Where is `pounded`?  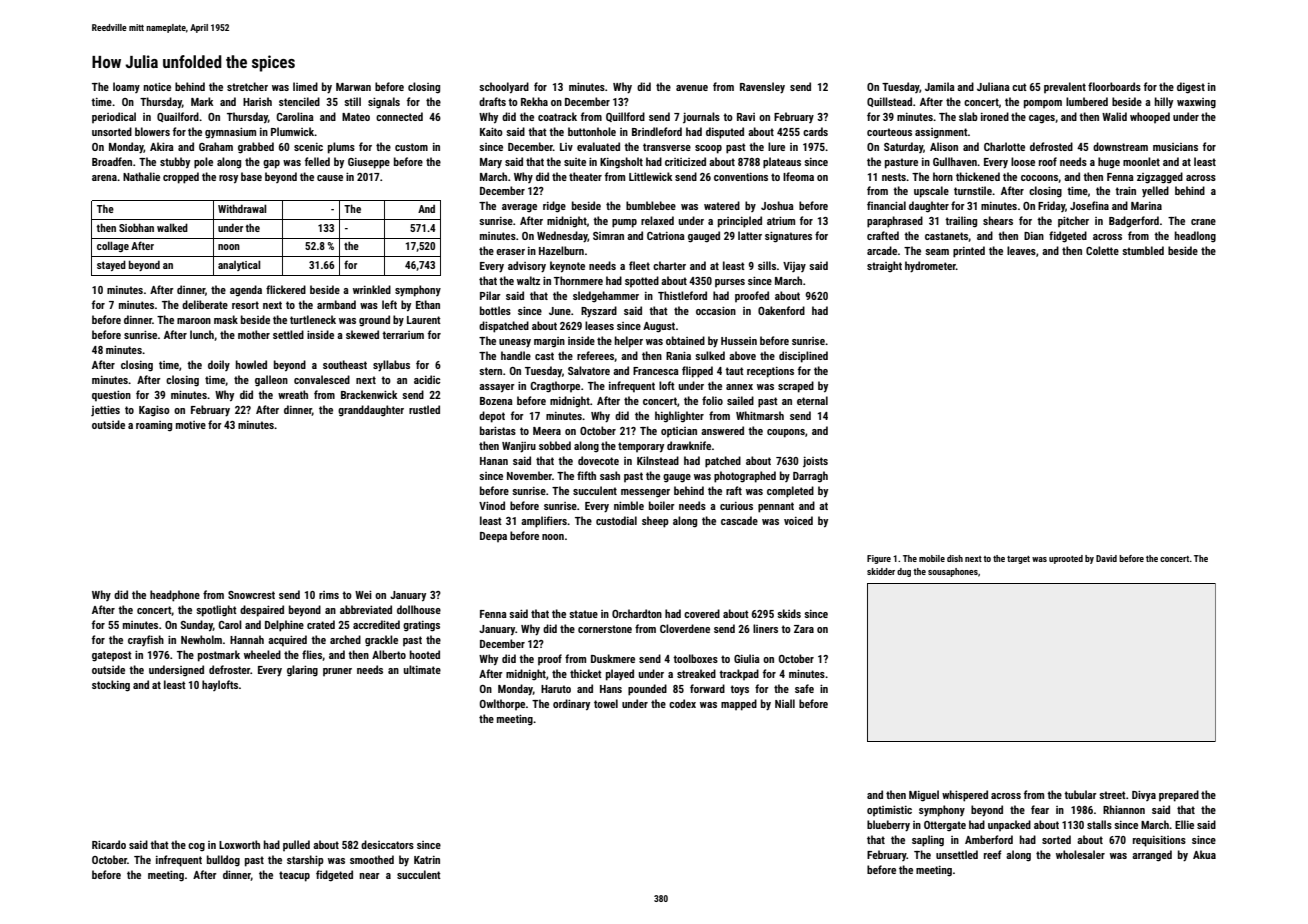 pounded is located at coordinates (647, 690).
